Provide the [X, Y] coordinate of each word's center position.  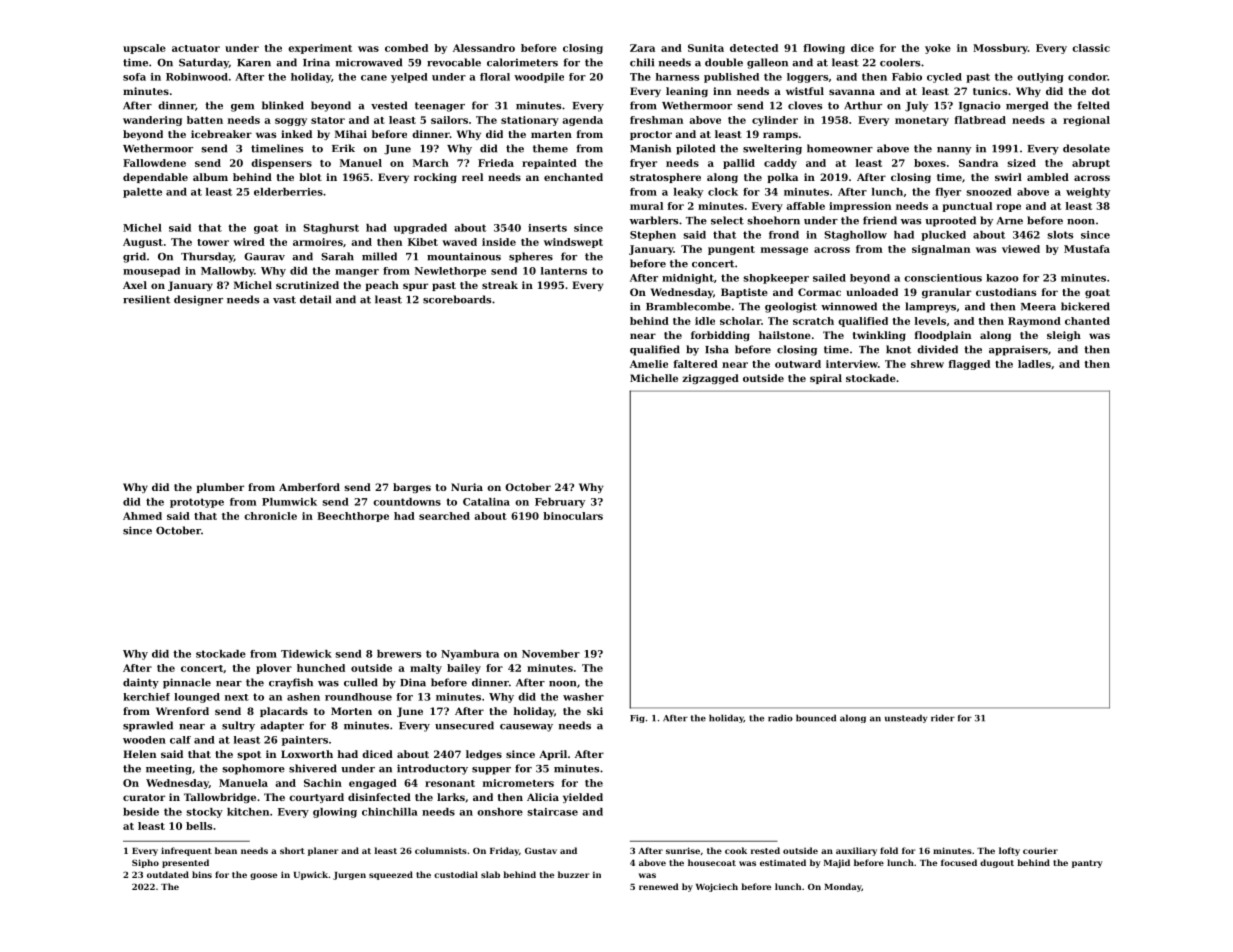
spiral [826, 379]
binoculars [573, 516]
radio [780, 718]
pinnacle [187, 683]
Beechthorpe [353, 517]
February [560, 503]
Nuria [467, 487]
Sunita [706, 48]
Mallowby [227, 272]
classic [1091, 48]
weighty [1088, 193]
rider [943, 718]
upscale [144, 49]
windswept [573, 243]
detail [315, 299]
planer [323, 851]
